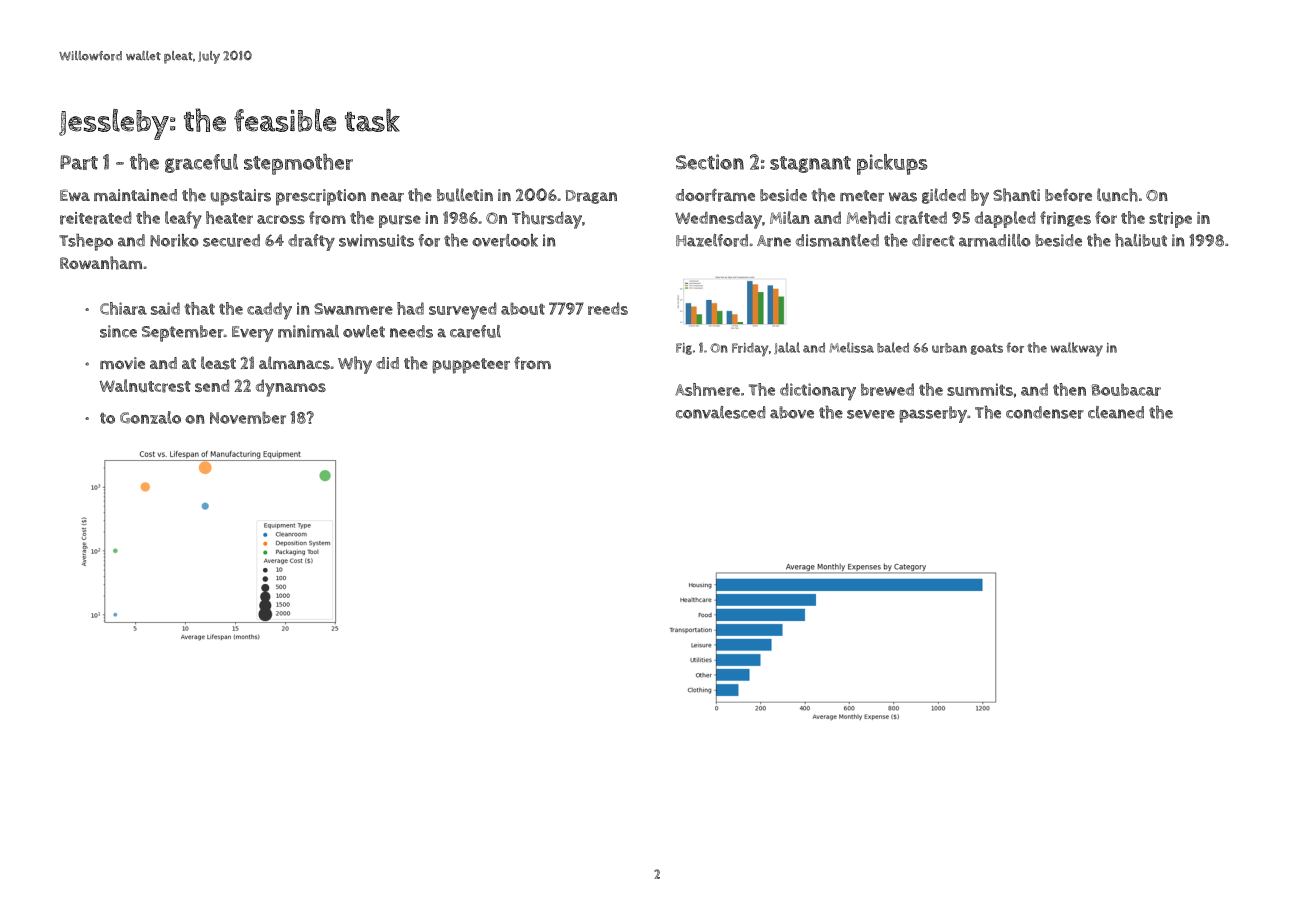  Describe the element at coordinates (376, 240) in the screenshot. I see `swimsuits` at that location.
